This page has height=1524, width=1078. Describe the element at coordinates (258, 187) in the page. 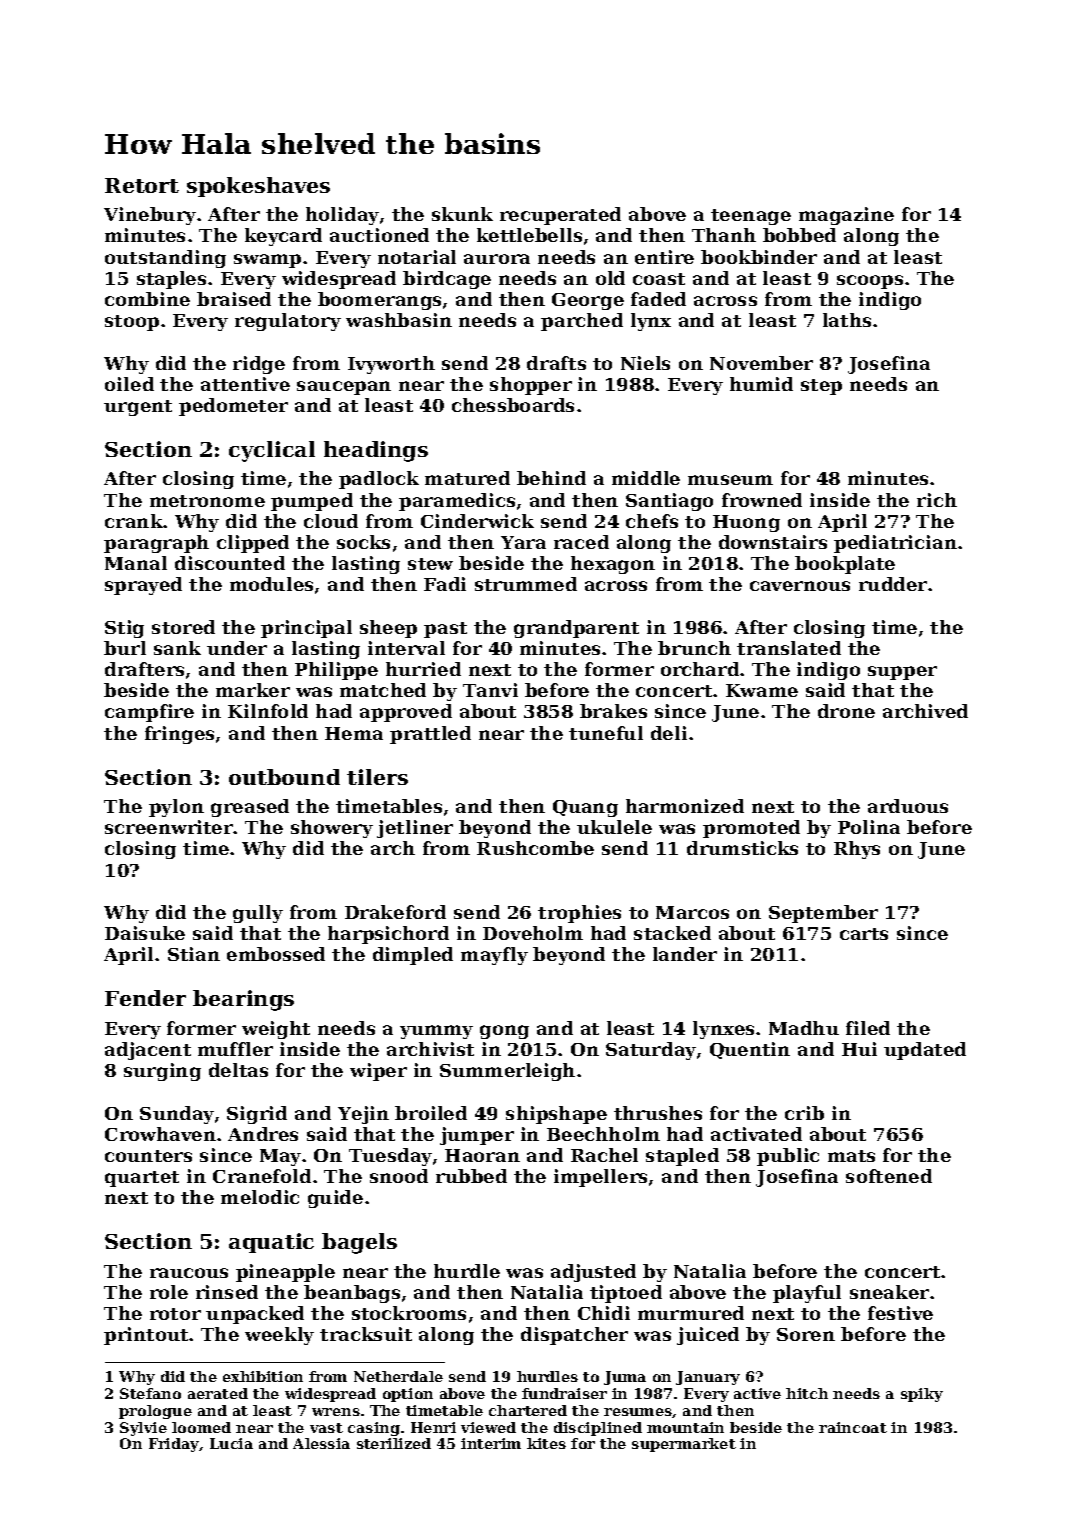

I see `spokeshaves` at that location.
